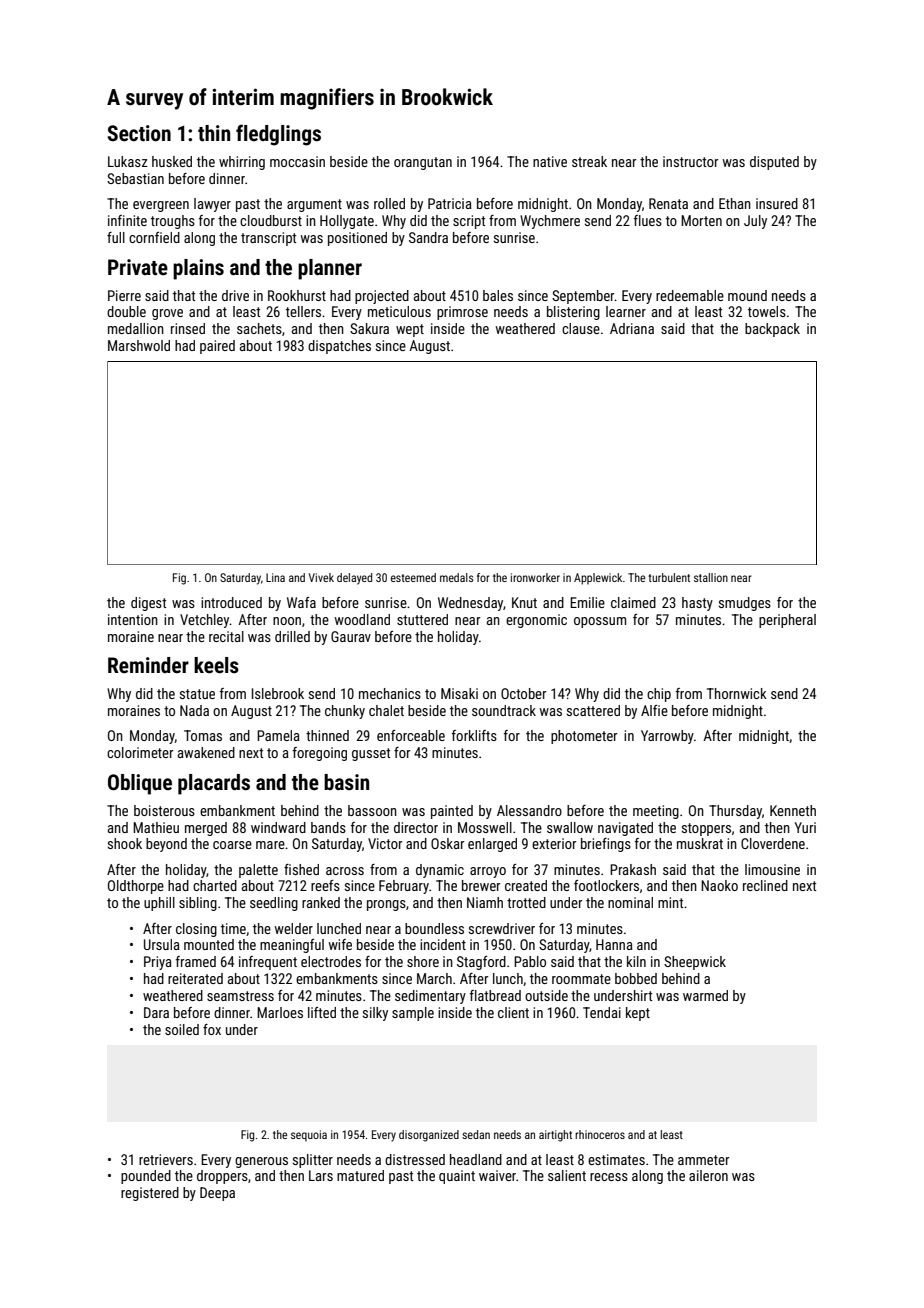  Describe the element at coordinates (415, 1159) in the page. I see `distressed` at that location.
